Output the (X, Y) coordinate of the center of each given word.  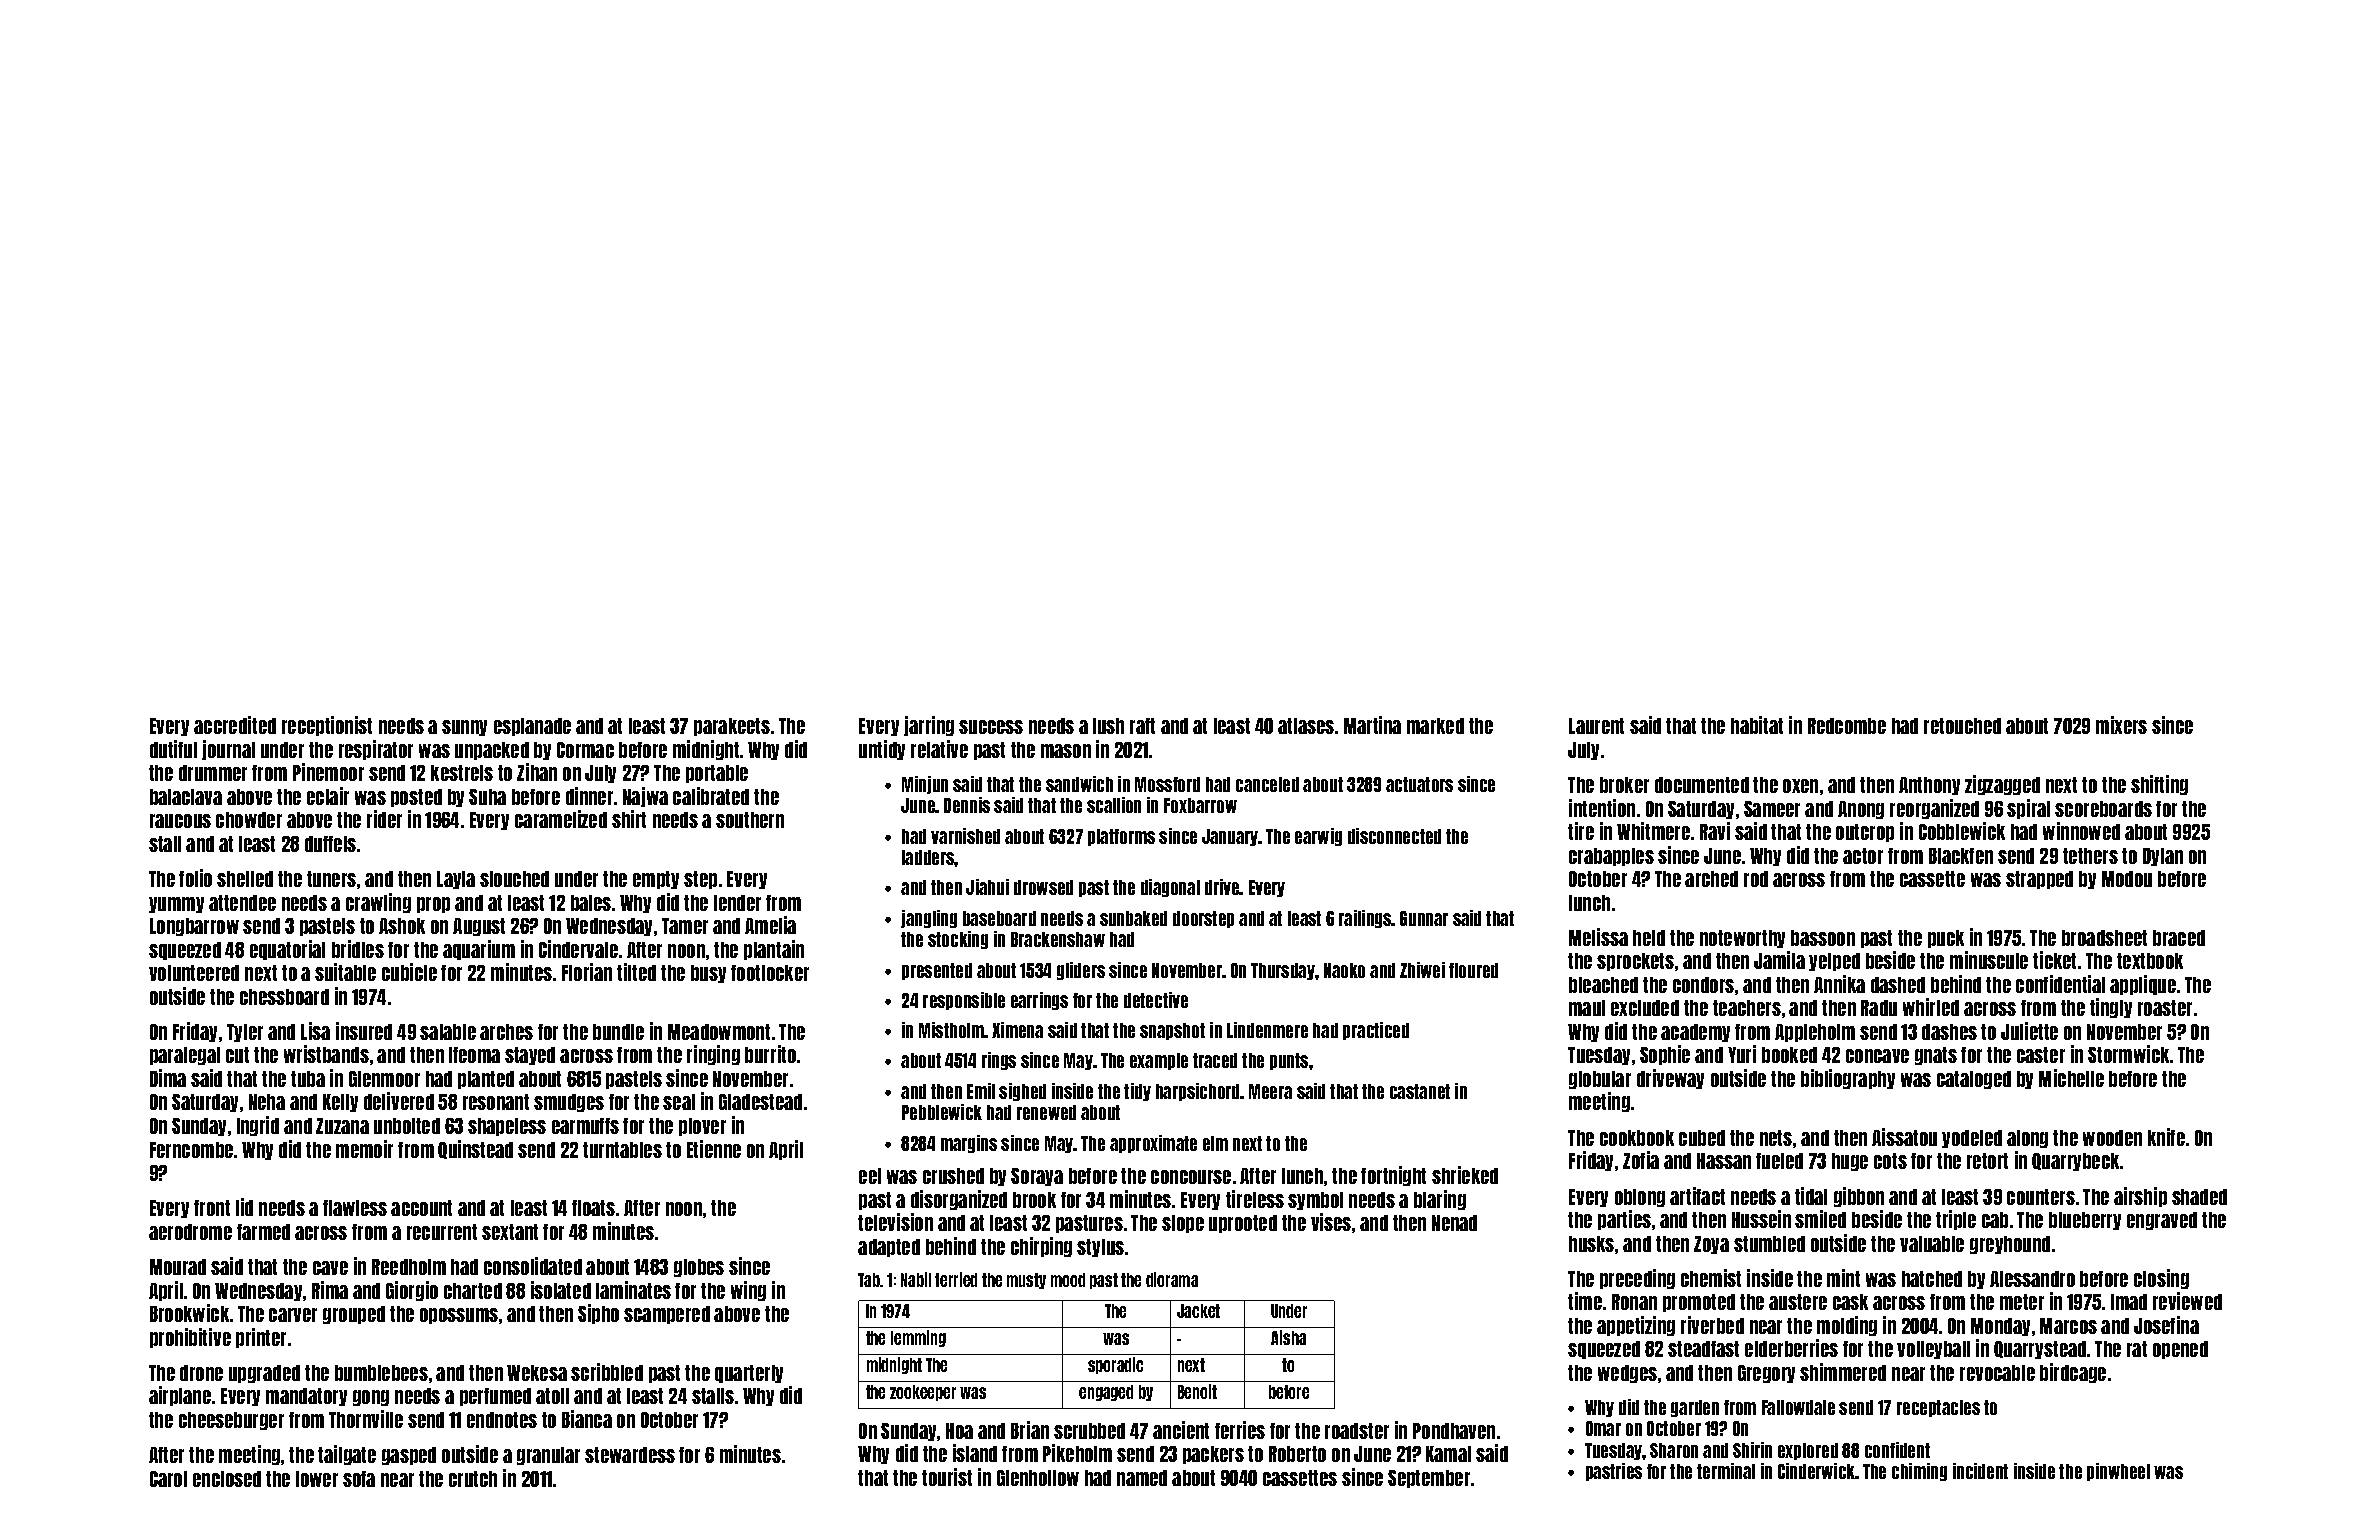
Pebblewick (942, 1112)
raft (1142, 726)
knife (2166, 1137)
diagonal (1170, 888)
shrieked (1465, 1175)
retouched (1962, 726)
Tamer (685, 926)
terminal (1726, 1471)
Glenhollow (1038, 1478)
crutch (473, 1479)
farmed (263, 1232)
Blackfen (1961, 856)
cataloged (1974, 1080)
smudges (569, 1103)
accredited (235, 725)
